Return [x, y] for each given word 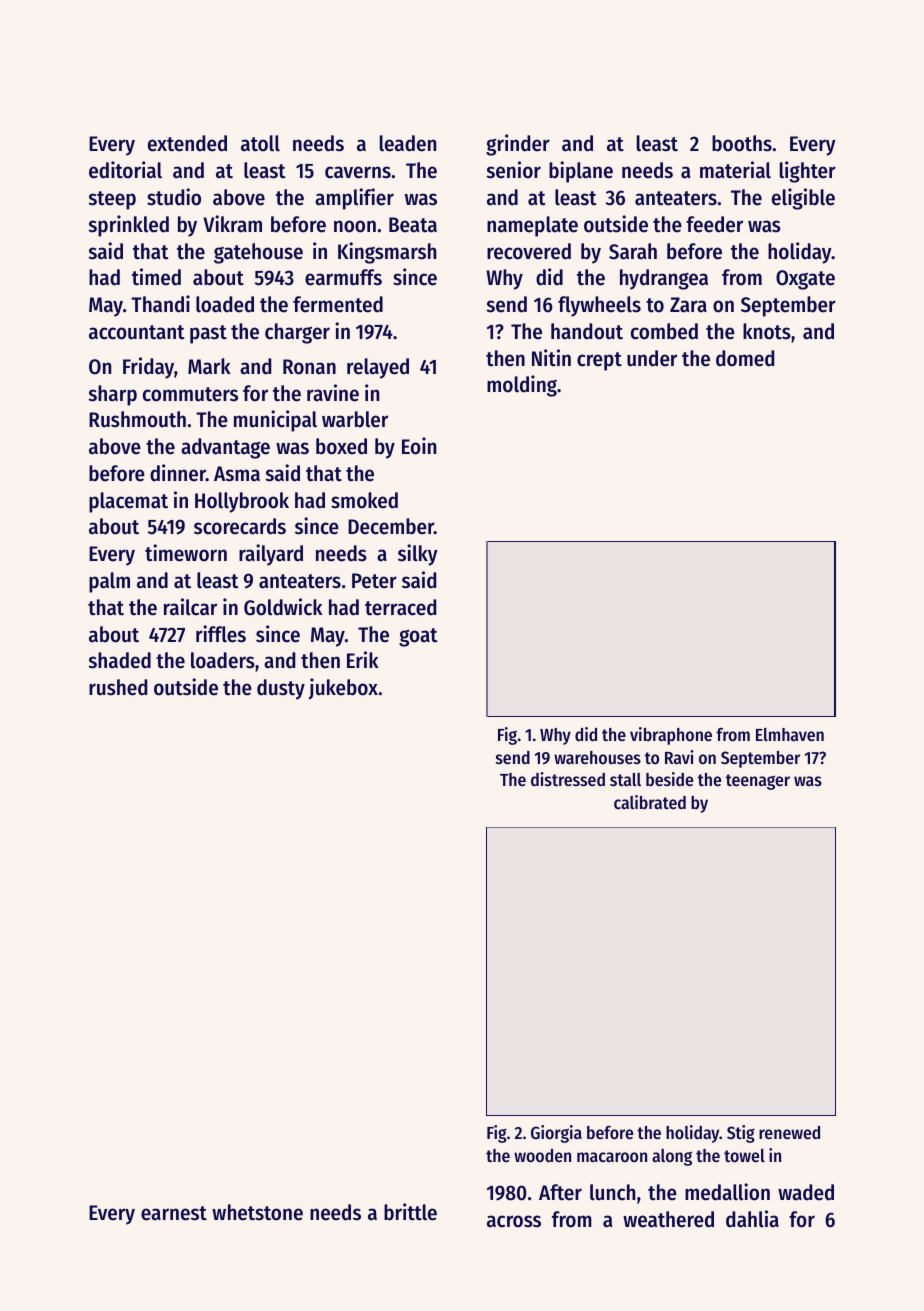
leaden [408, 143]
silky [418, 555]
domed [745, 358]
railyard [271, 555]
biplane [581, 172]
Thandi [160, 304]
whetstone [257, 1212]
